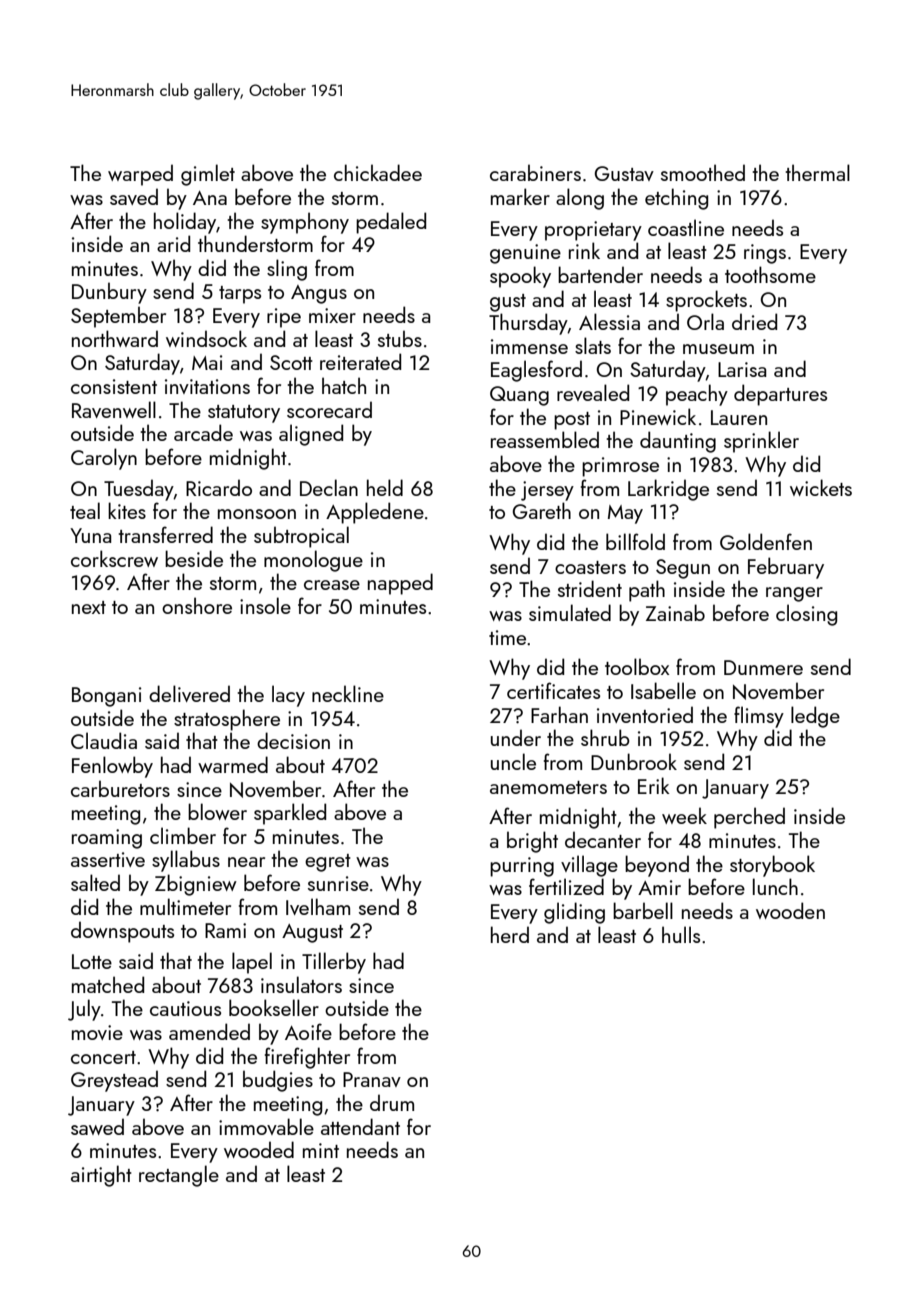 Image resolution: width=924 pixels, height=1311 pixels. What do you see at coordinates (378, 172) in the screenshot?
I see `chickadee` at bounding box center [378, 172].
